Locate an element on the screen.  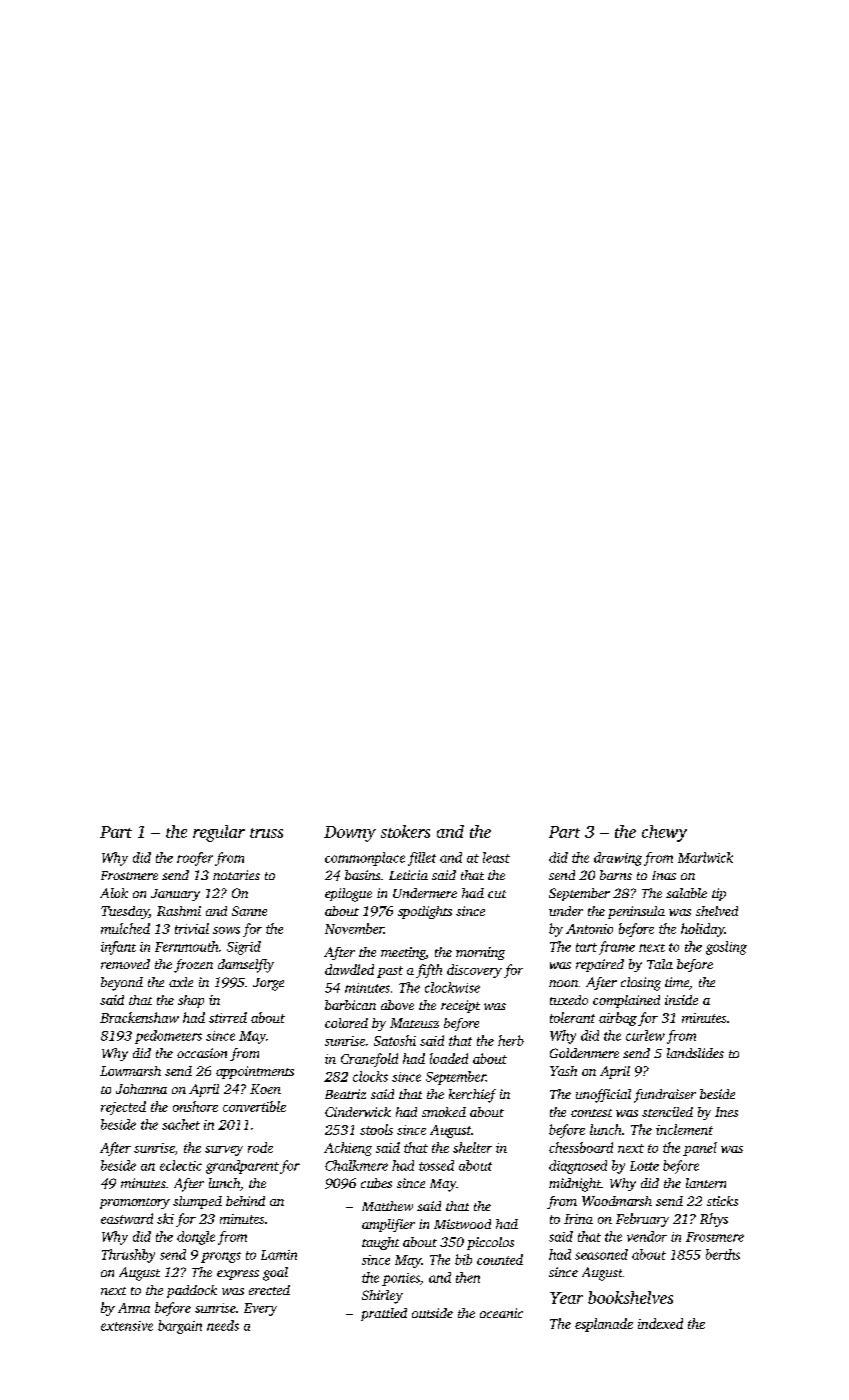
January is located at coordinates (175, 895).
